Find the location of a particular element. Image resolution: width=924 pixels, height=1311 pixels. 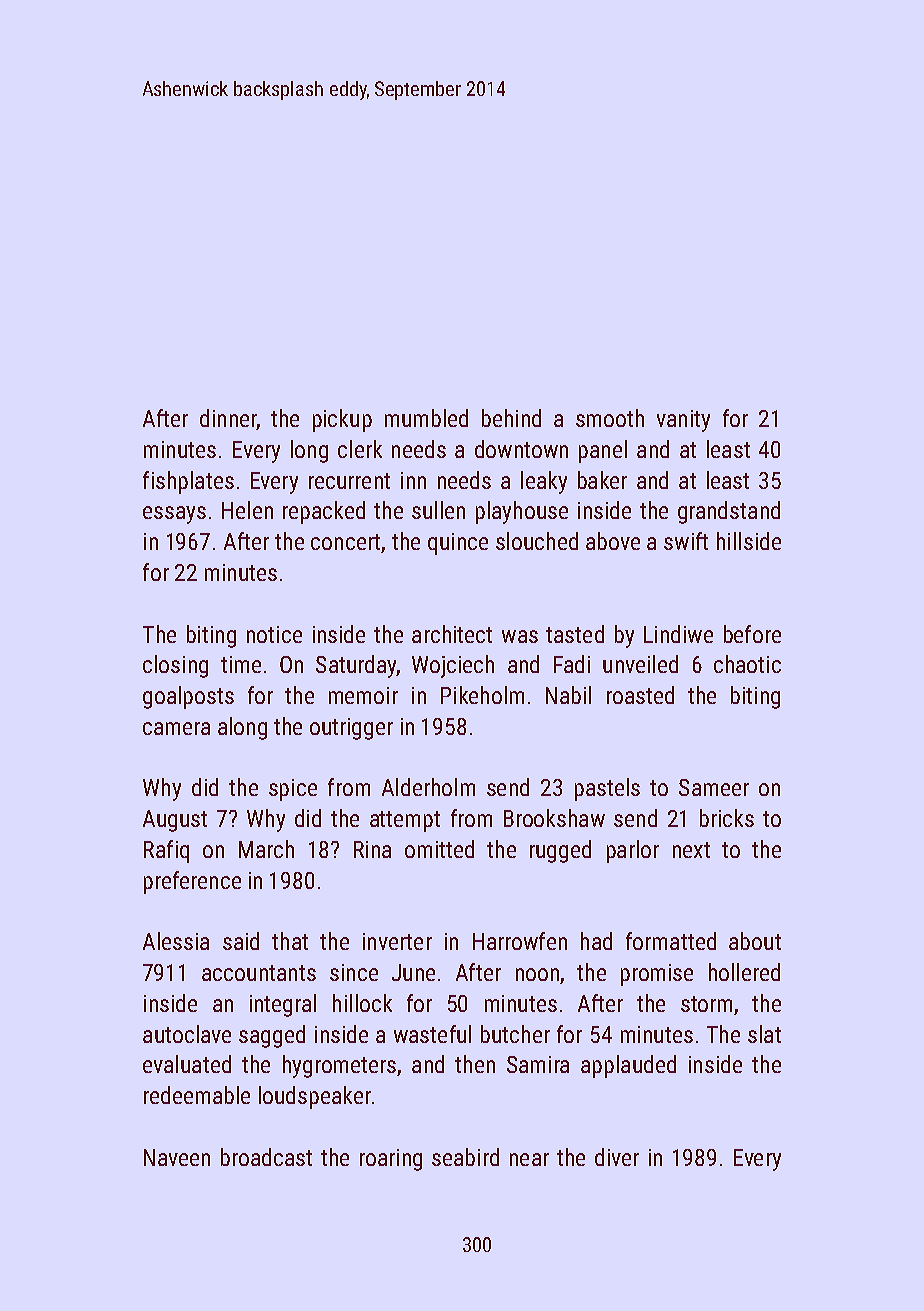

memoir is located at coordinates (363, 695).
